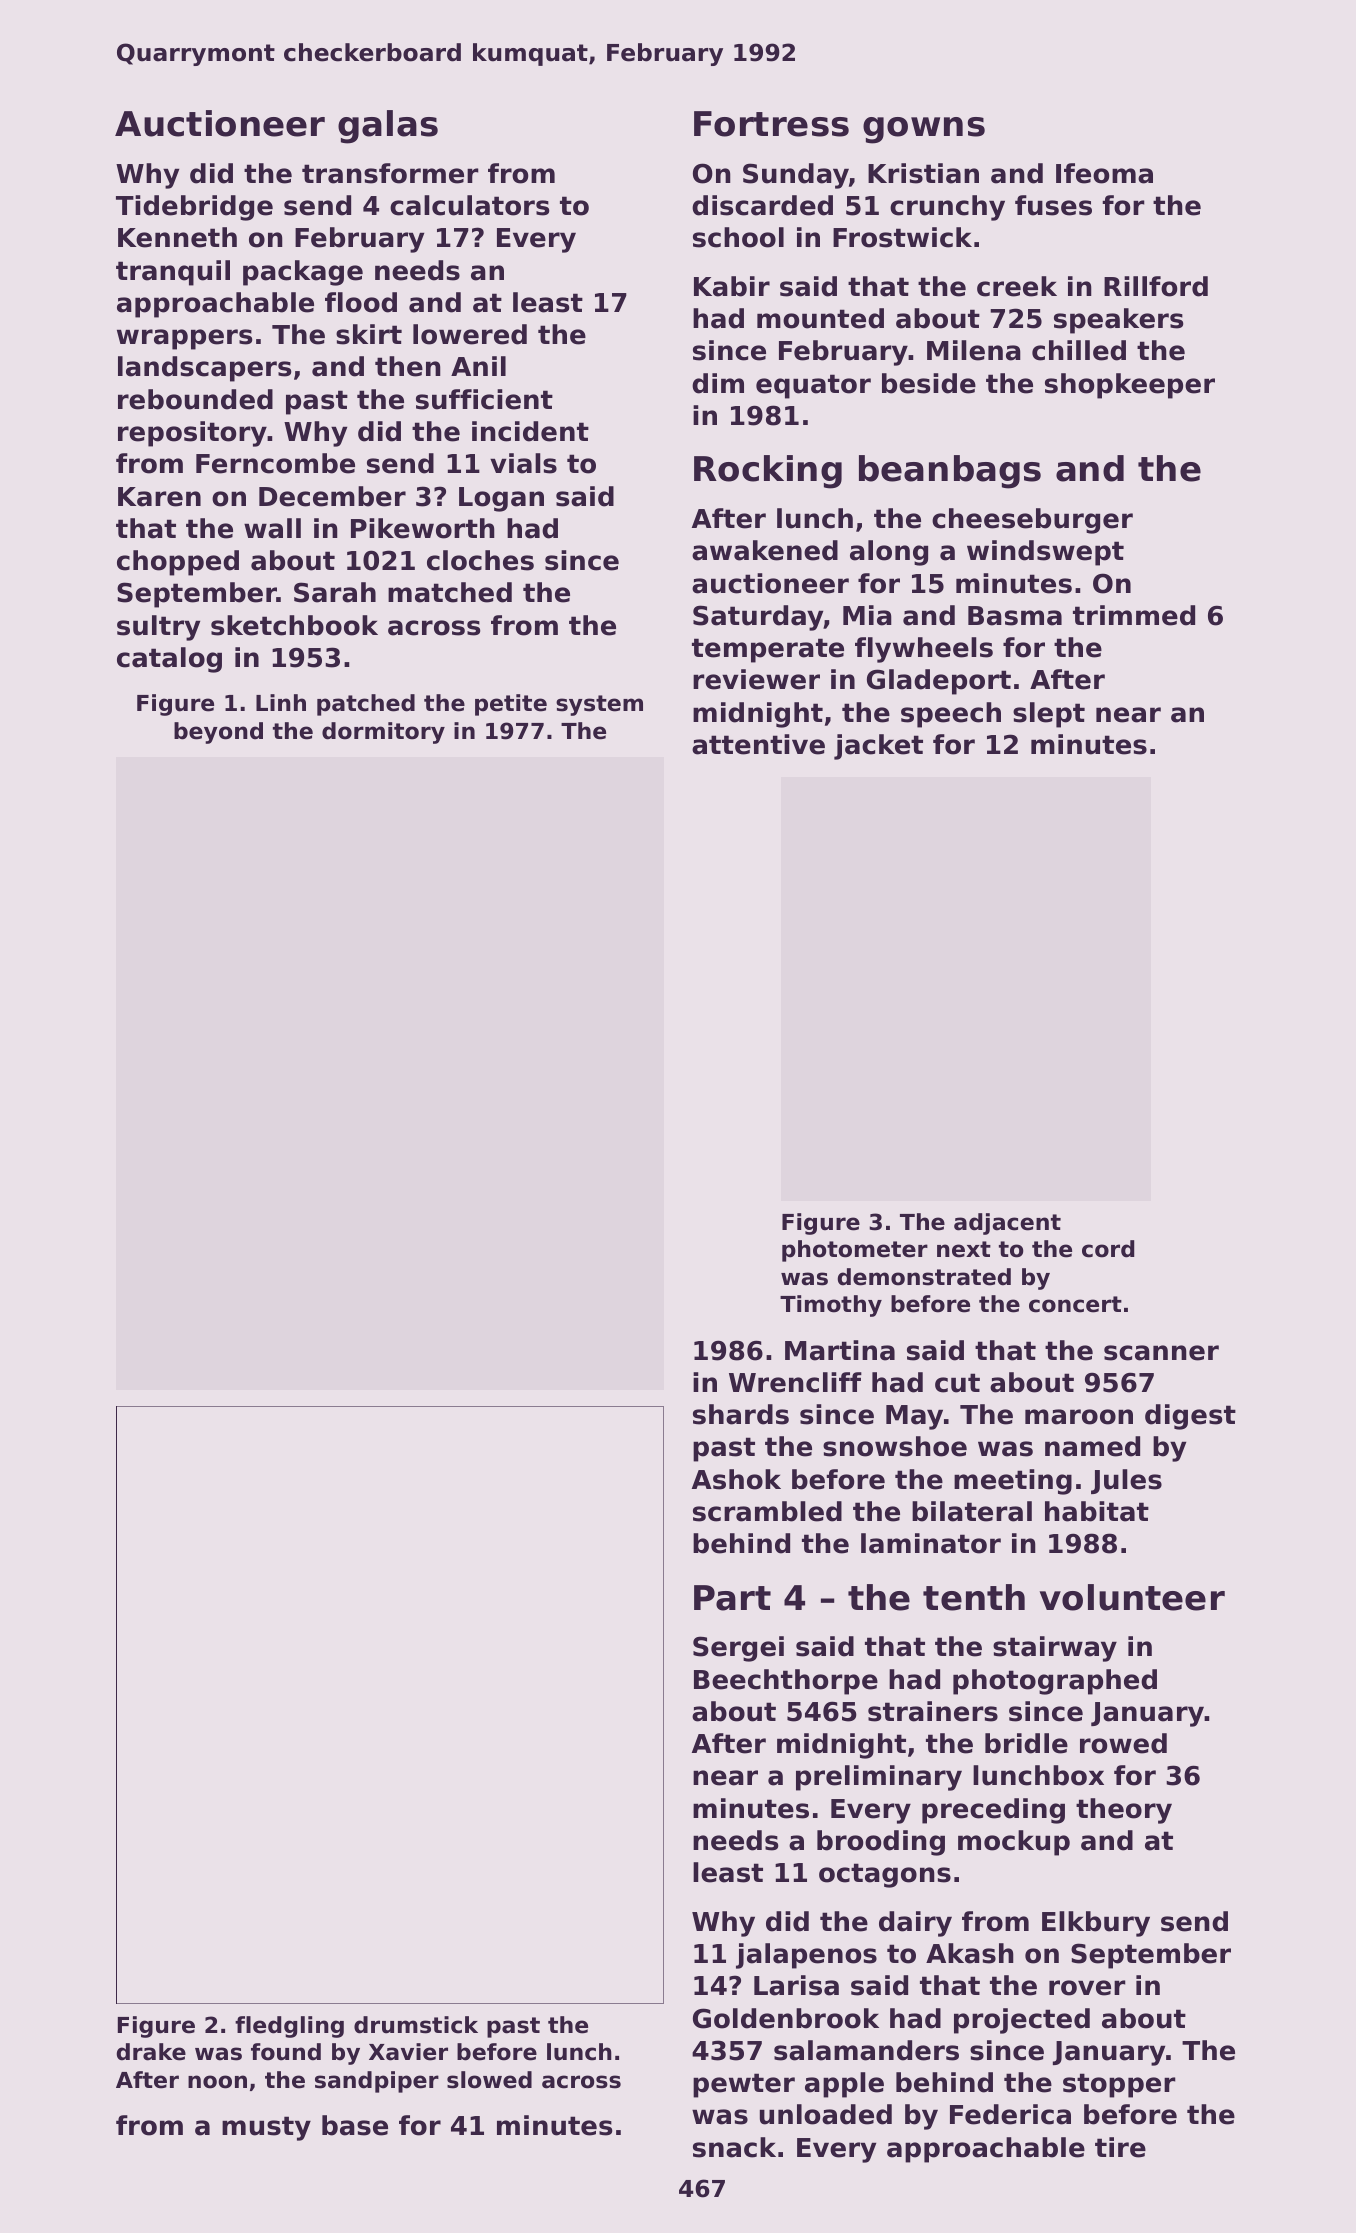 The width and height of the screenshot is (1356, 2233). I want to click on Fortress, so click(771, 124).
